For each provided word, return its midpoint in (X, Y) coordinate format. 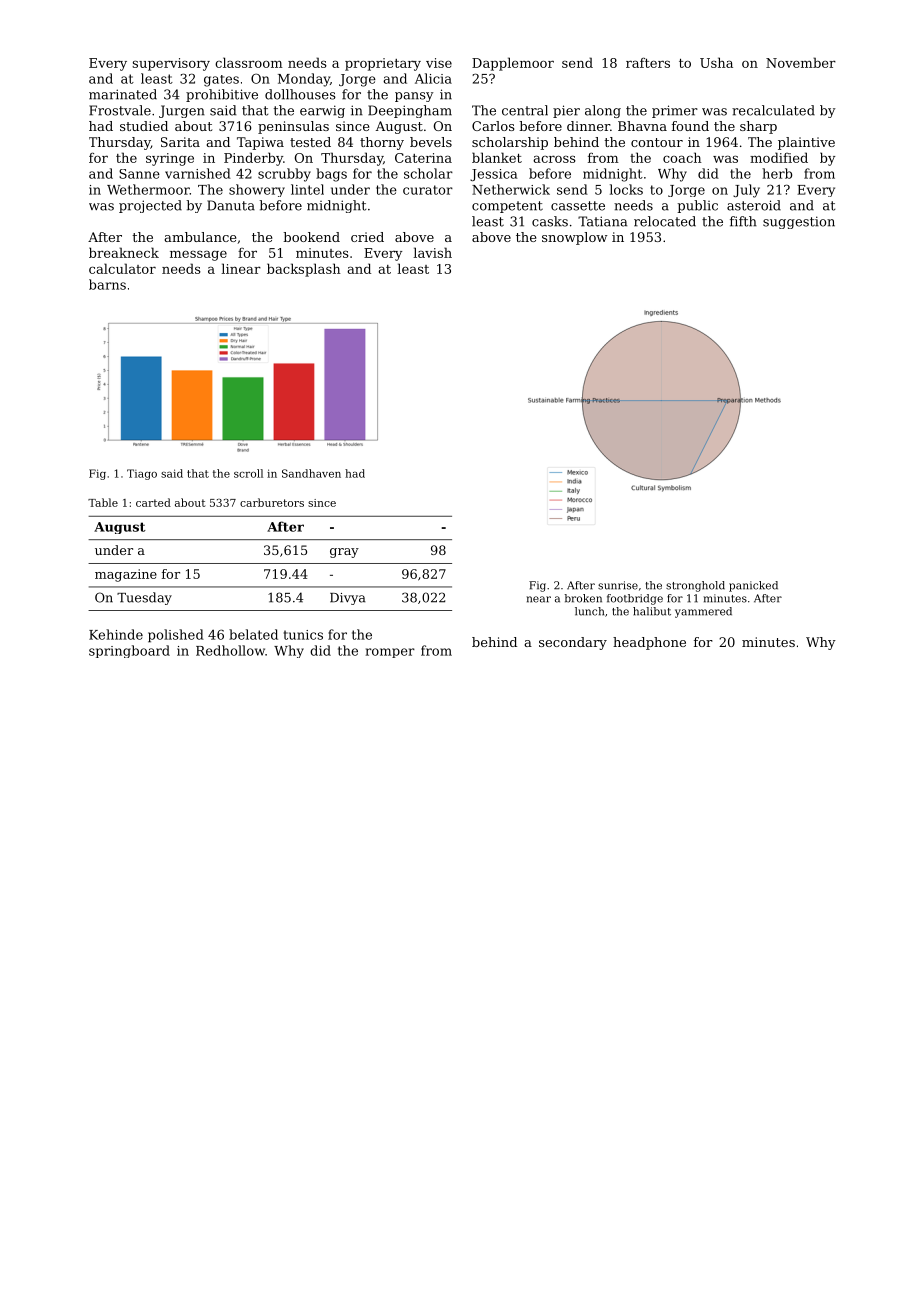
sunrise (618, 585)
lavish (432, 252)
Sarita (180, 142)
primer (675, 111)
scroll (248, 473)
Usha (716, 62)
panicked (753, 586)
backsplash (304, 270)
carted (153, 502)
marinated (123, 94)
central (525, 110)
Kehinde (116, 634)
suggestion (799, 222)
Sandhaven (311, 473)
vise (439, 63)
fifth (743, 221)
